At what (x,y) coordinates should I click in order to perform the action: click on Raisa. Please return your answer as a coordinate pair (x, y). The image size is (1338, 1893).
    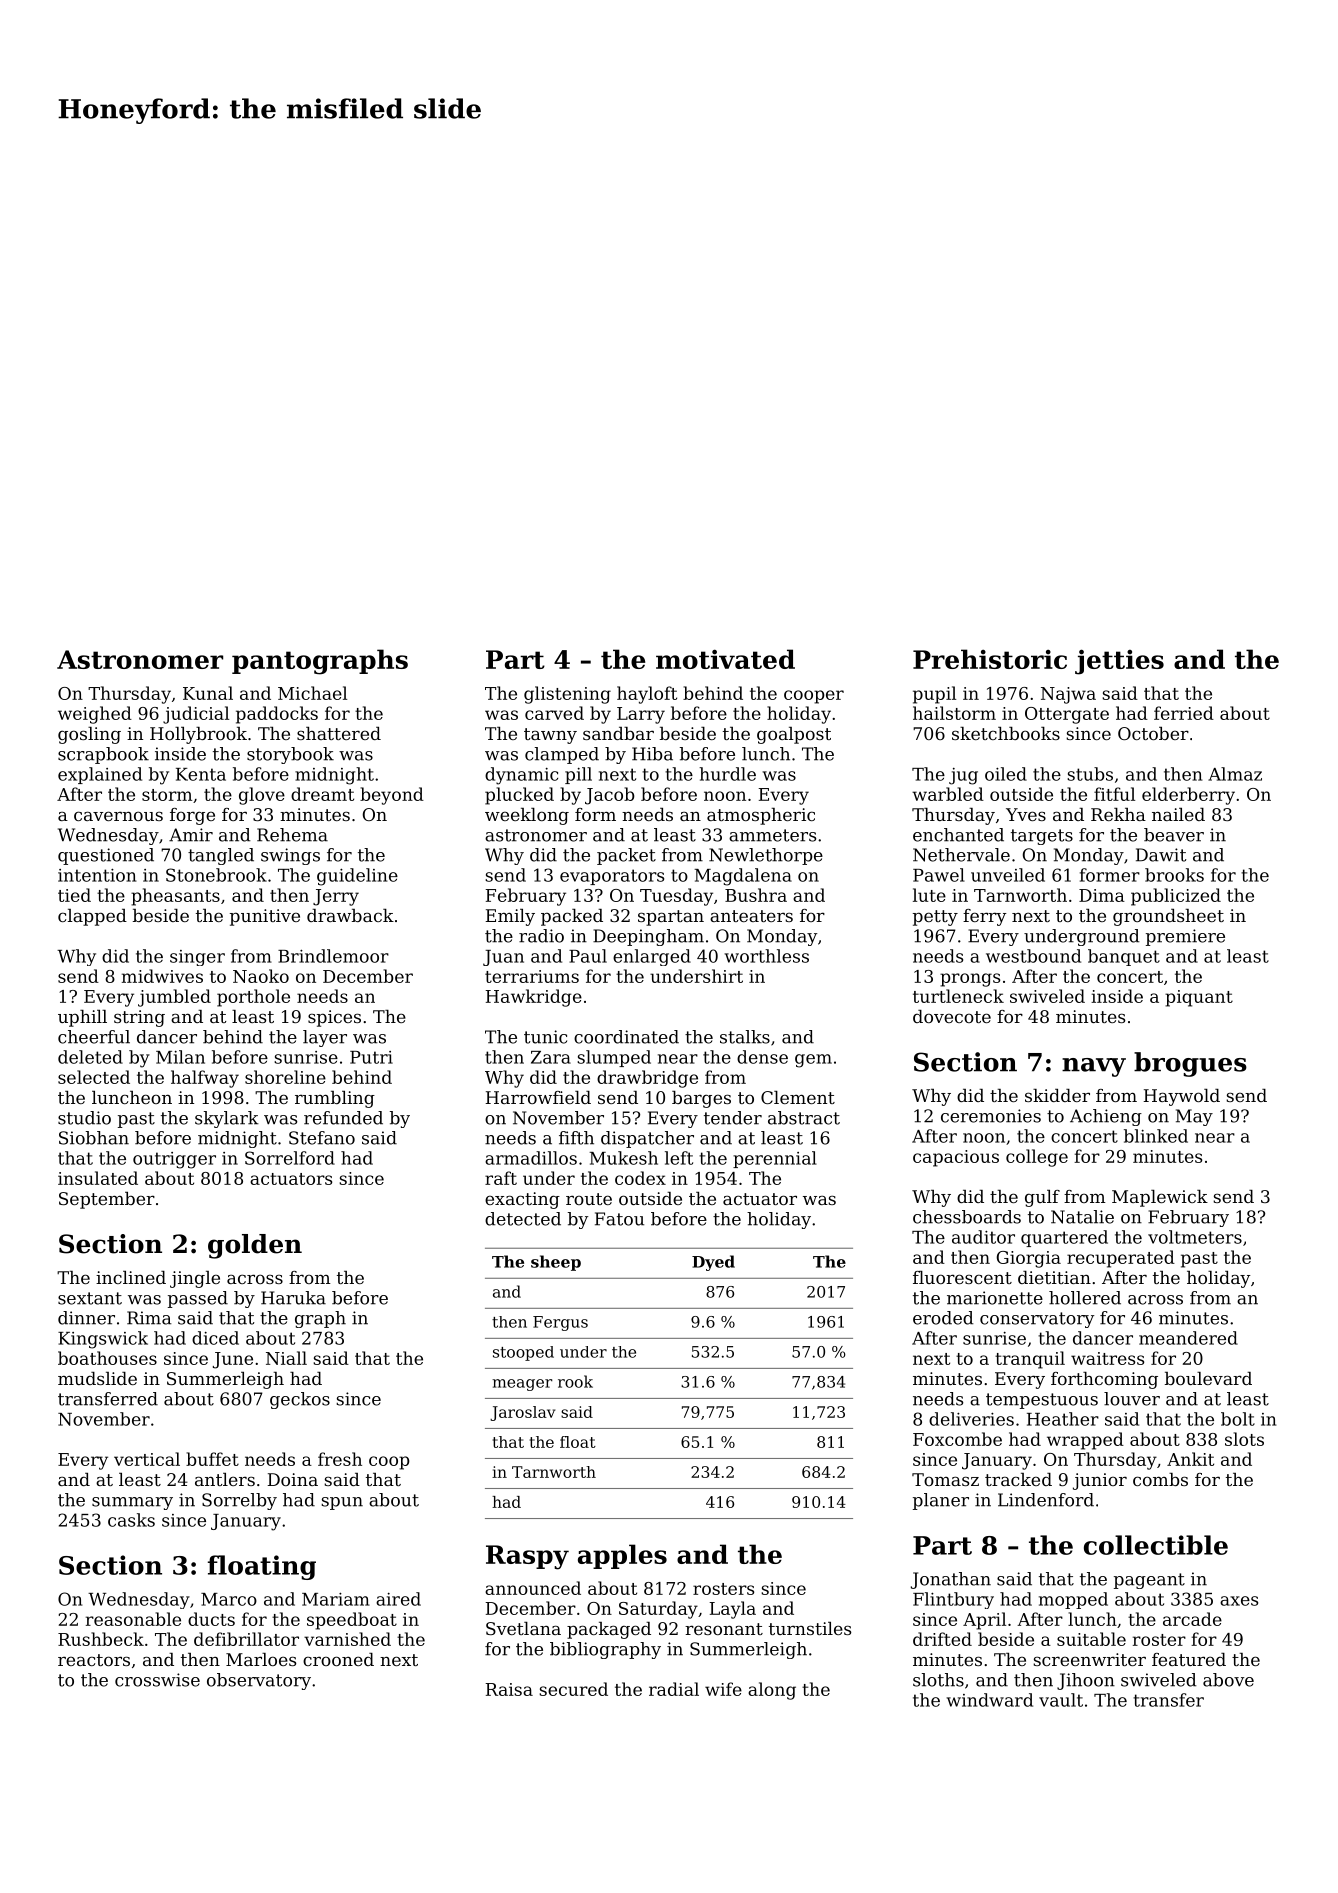
    Looking at the image, I should click on (509, 1689).
